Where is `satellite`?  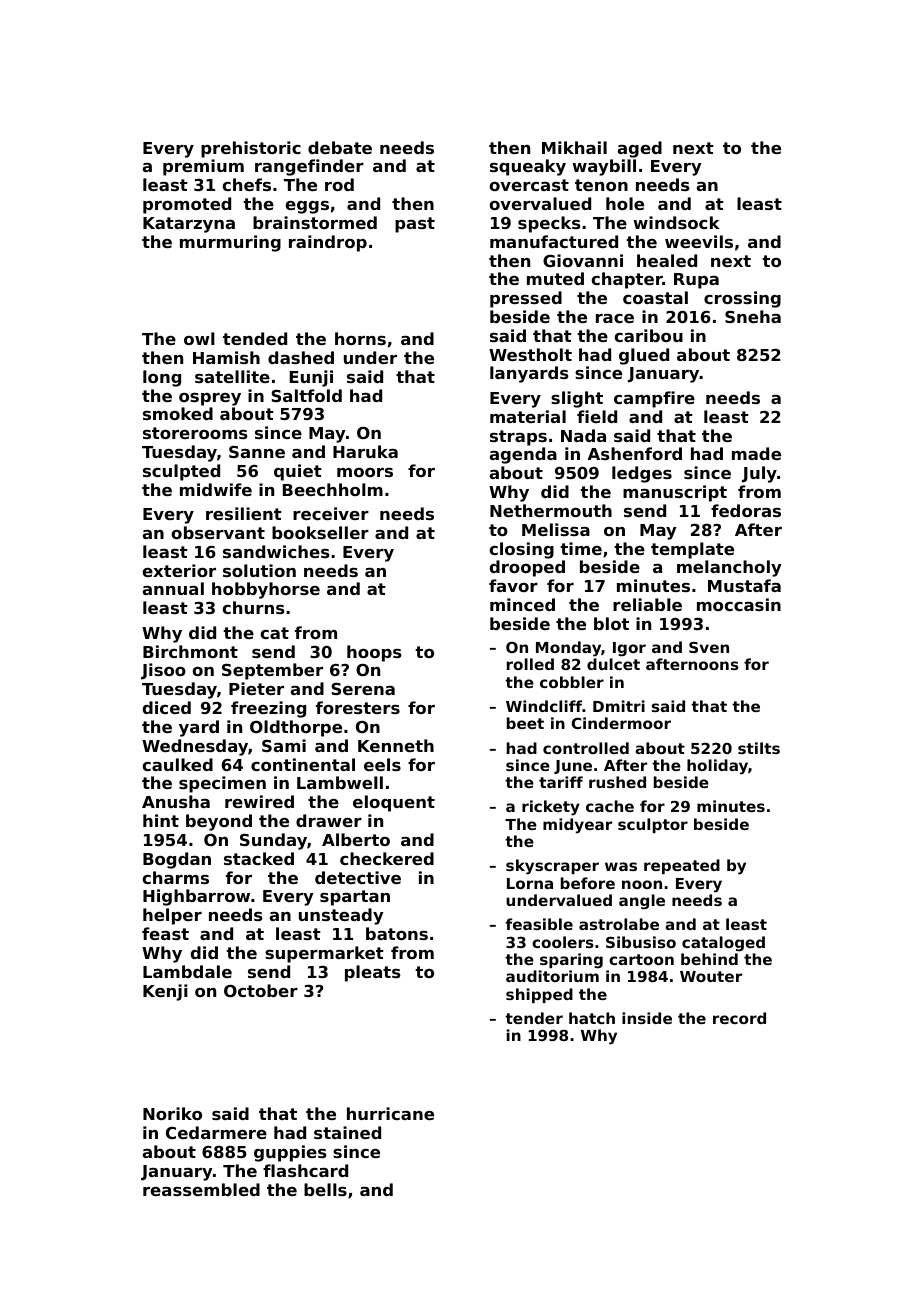 satellite is located at coordinates (232, 376).
